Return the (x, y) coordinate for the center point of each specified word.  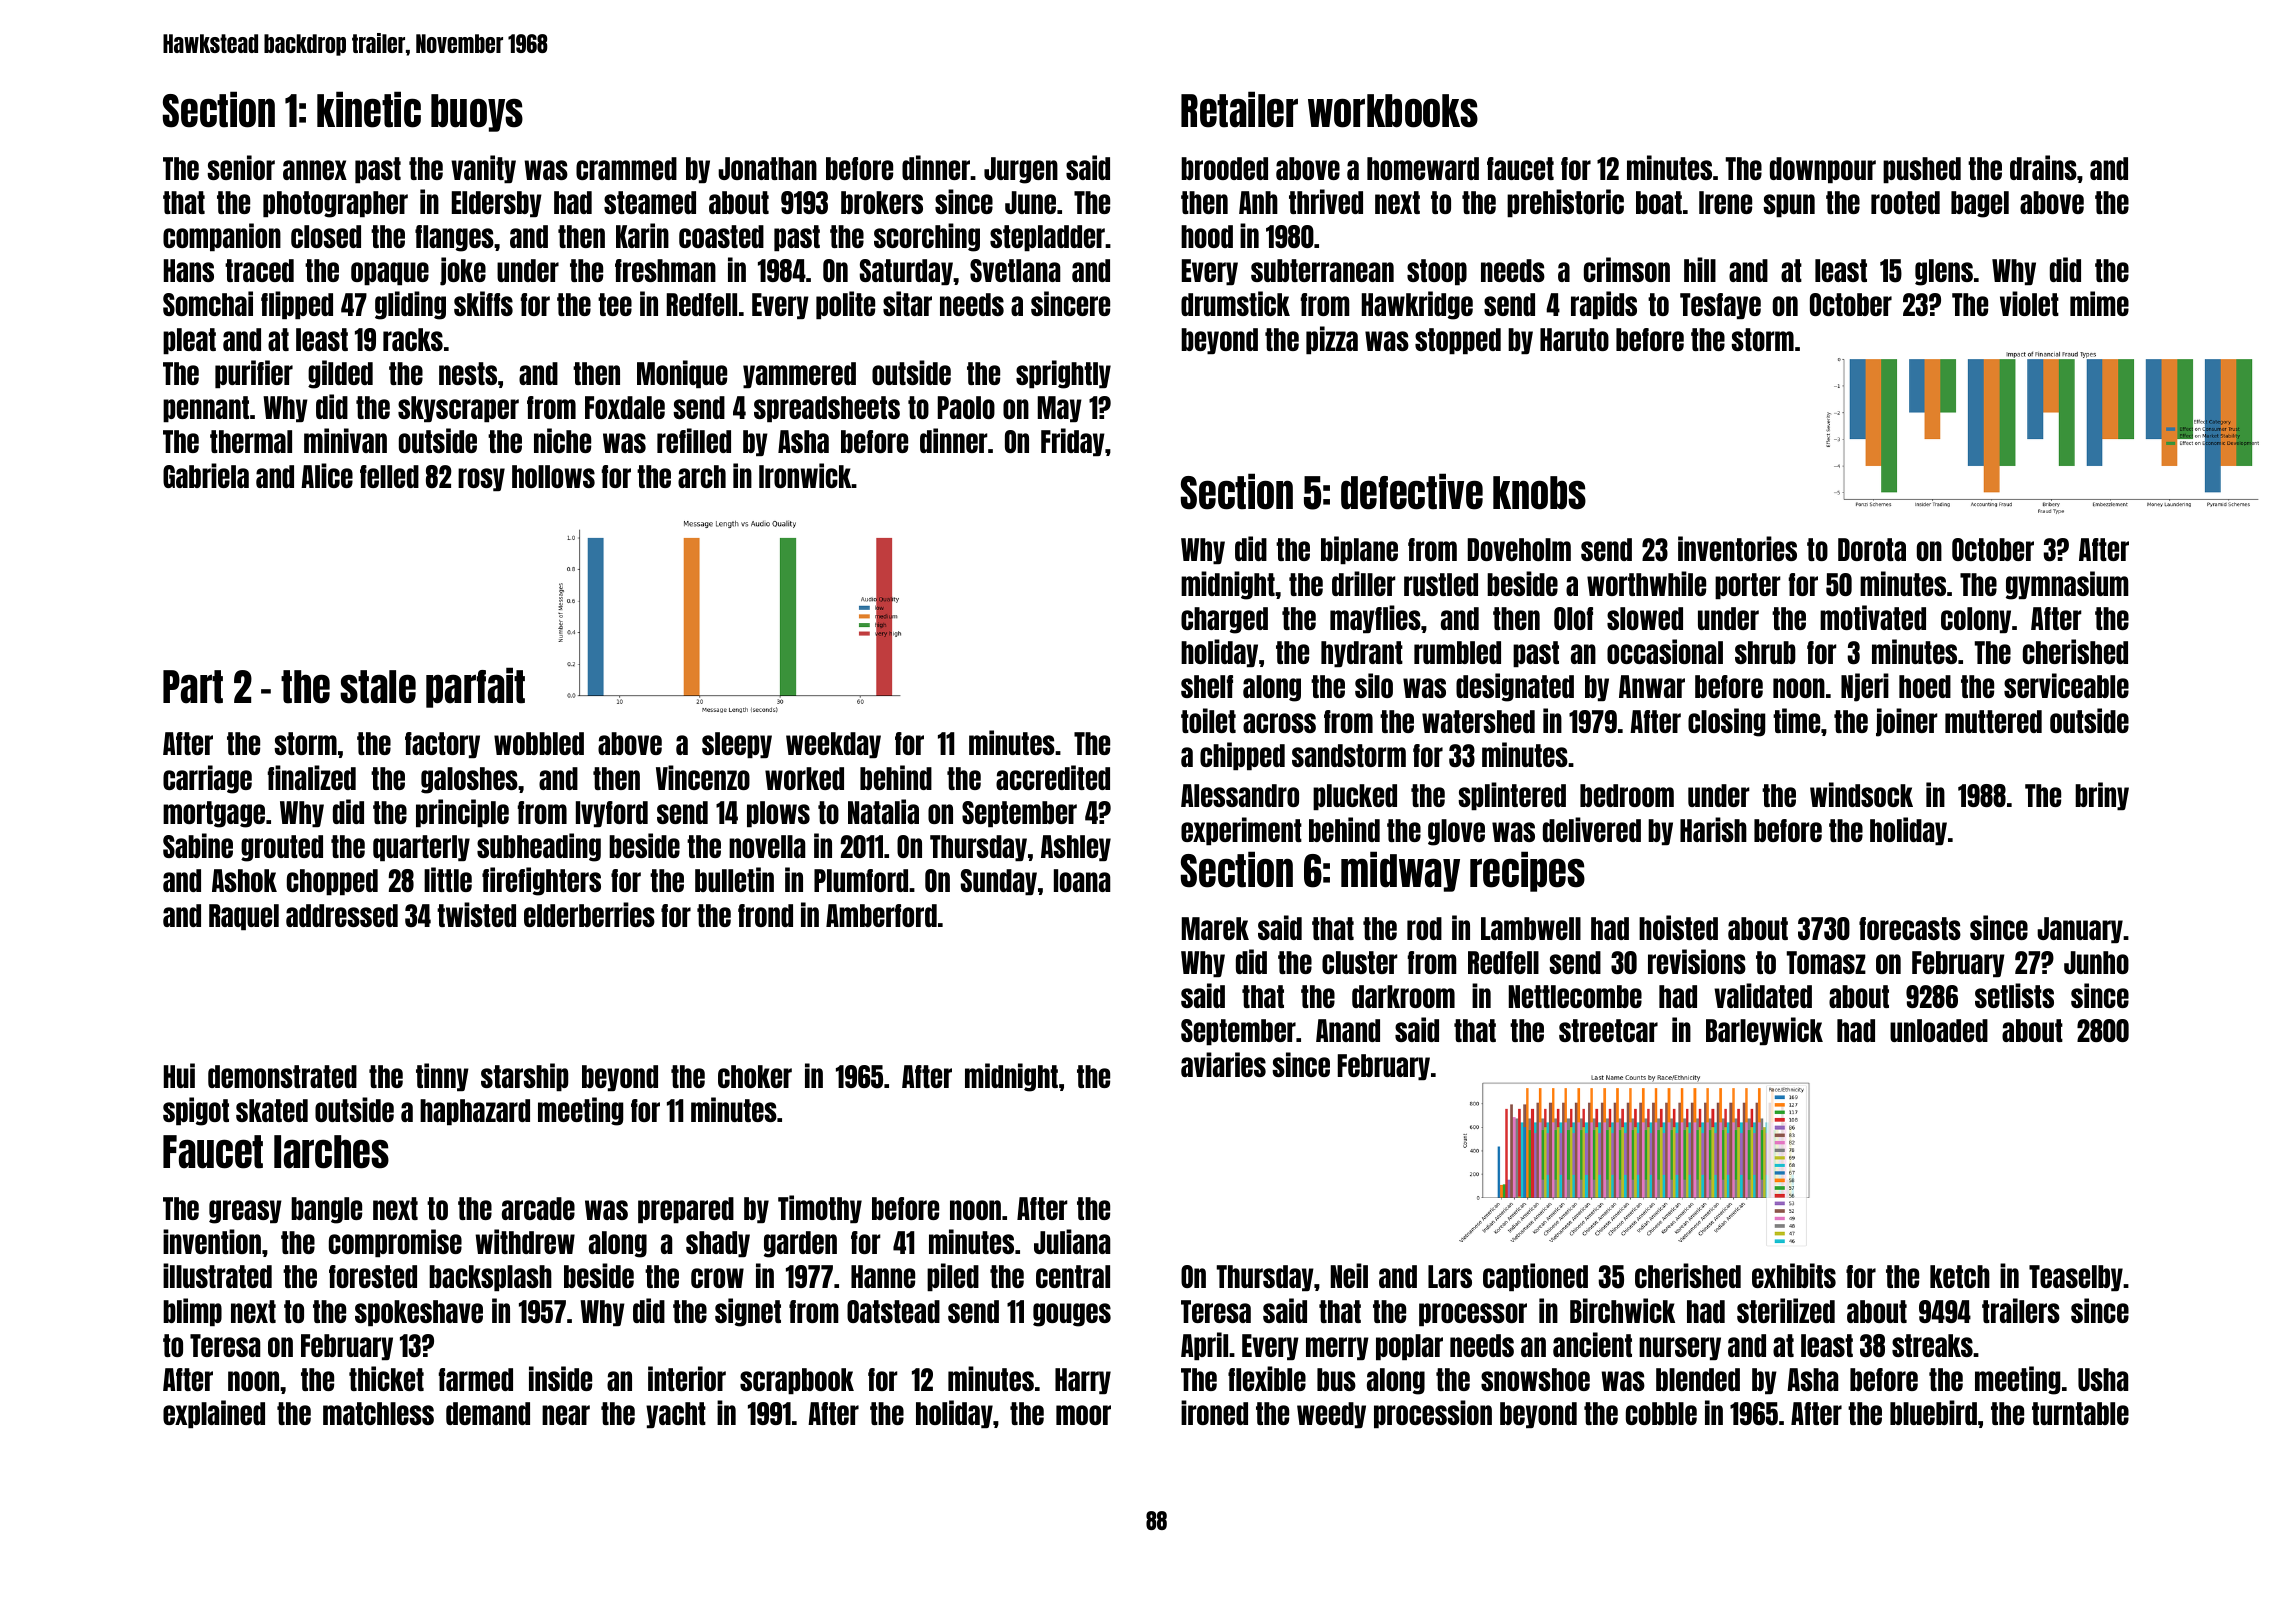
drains (2043, 167)
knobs (1539, 493)
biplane (1359, 550)
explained (214, 1414)
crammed (626, 168)
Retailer (1239, 109)
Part (193, 687)
